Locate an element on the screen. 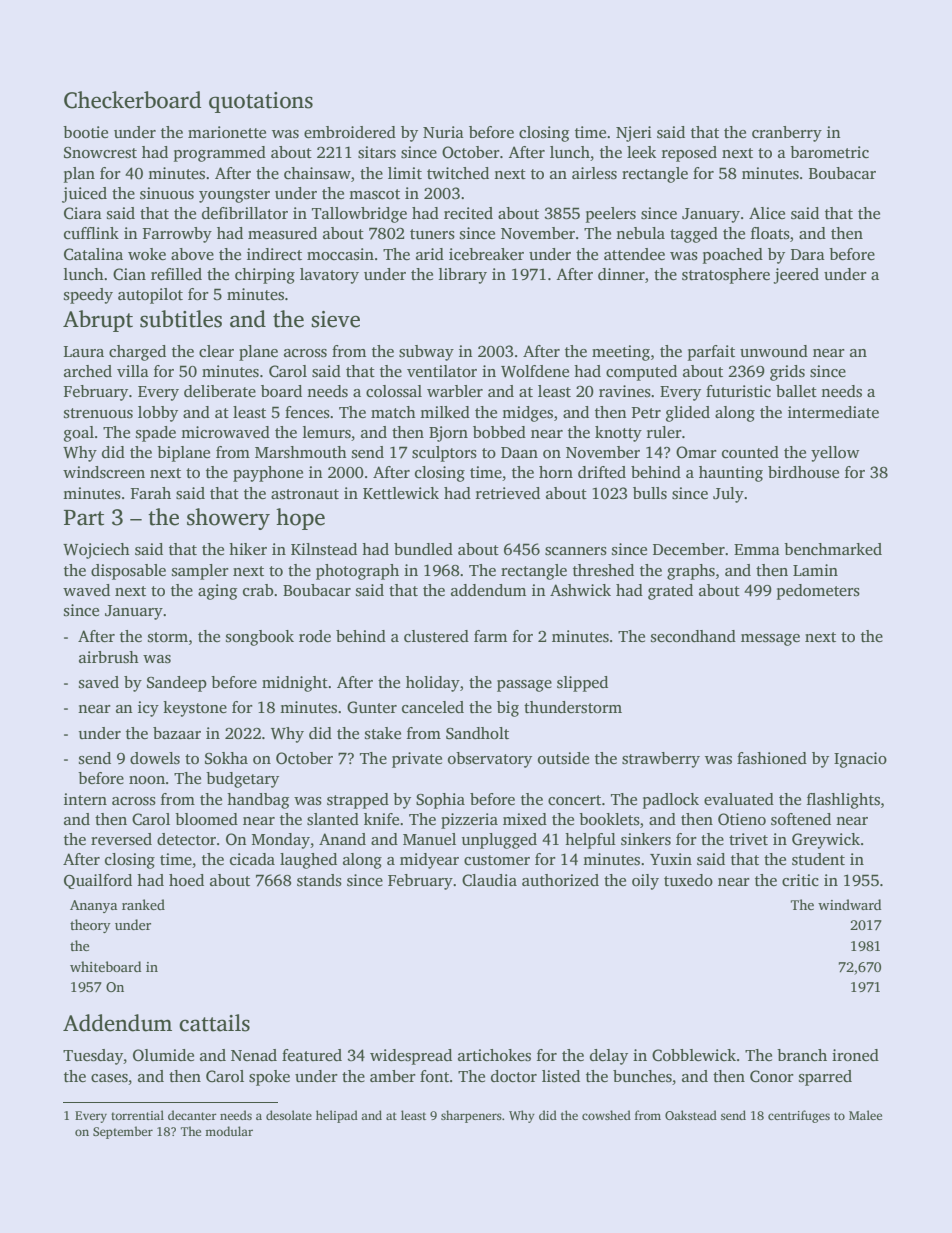 The width and height of the screenshot is (952, 1233). library is located at coordinates (463, 276).
